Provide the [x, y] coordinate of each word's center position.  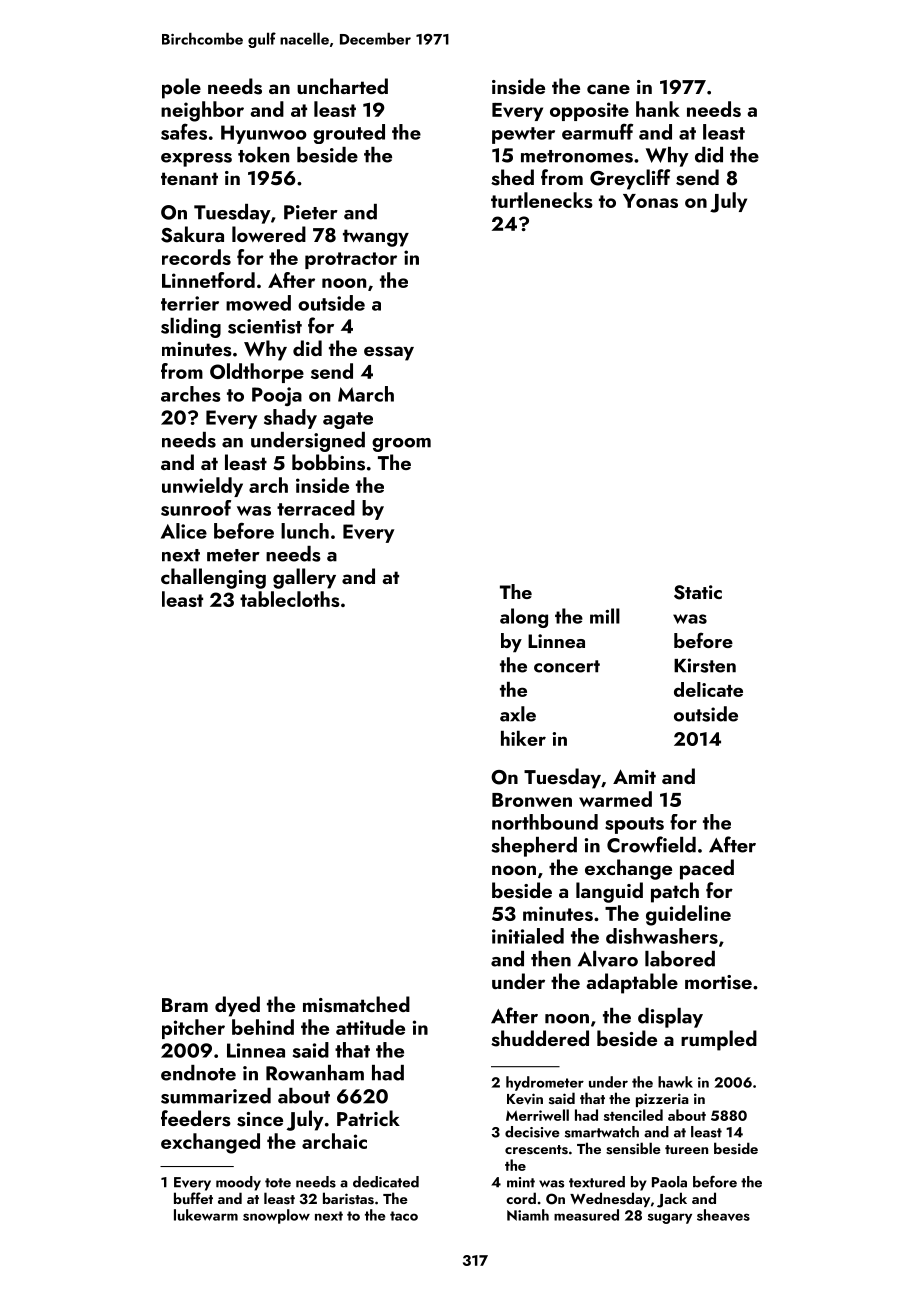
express [196, 160]
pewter [523, 135]
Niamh [528, 1215]
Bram [185, 1005]
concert [567, 666]
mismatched [356, 1004]
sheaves [723, 1215]
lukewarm [206, 1215]
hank [658, 109]
